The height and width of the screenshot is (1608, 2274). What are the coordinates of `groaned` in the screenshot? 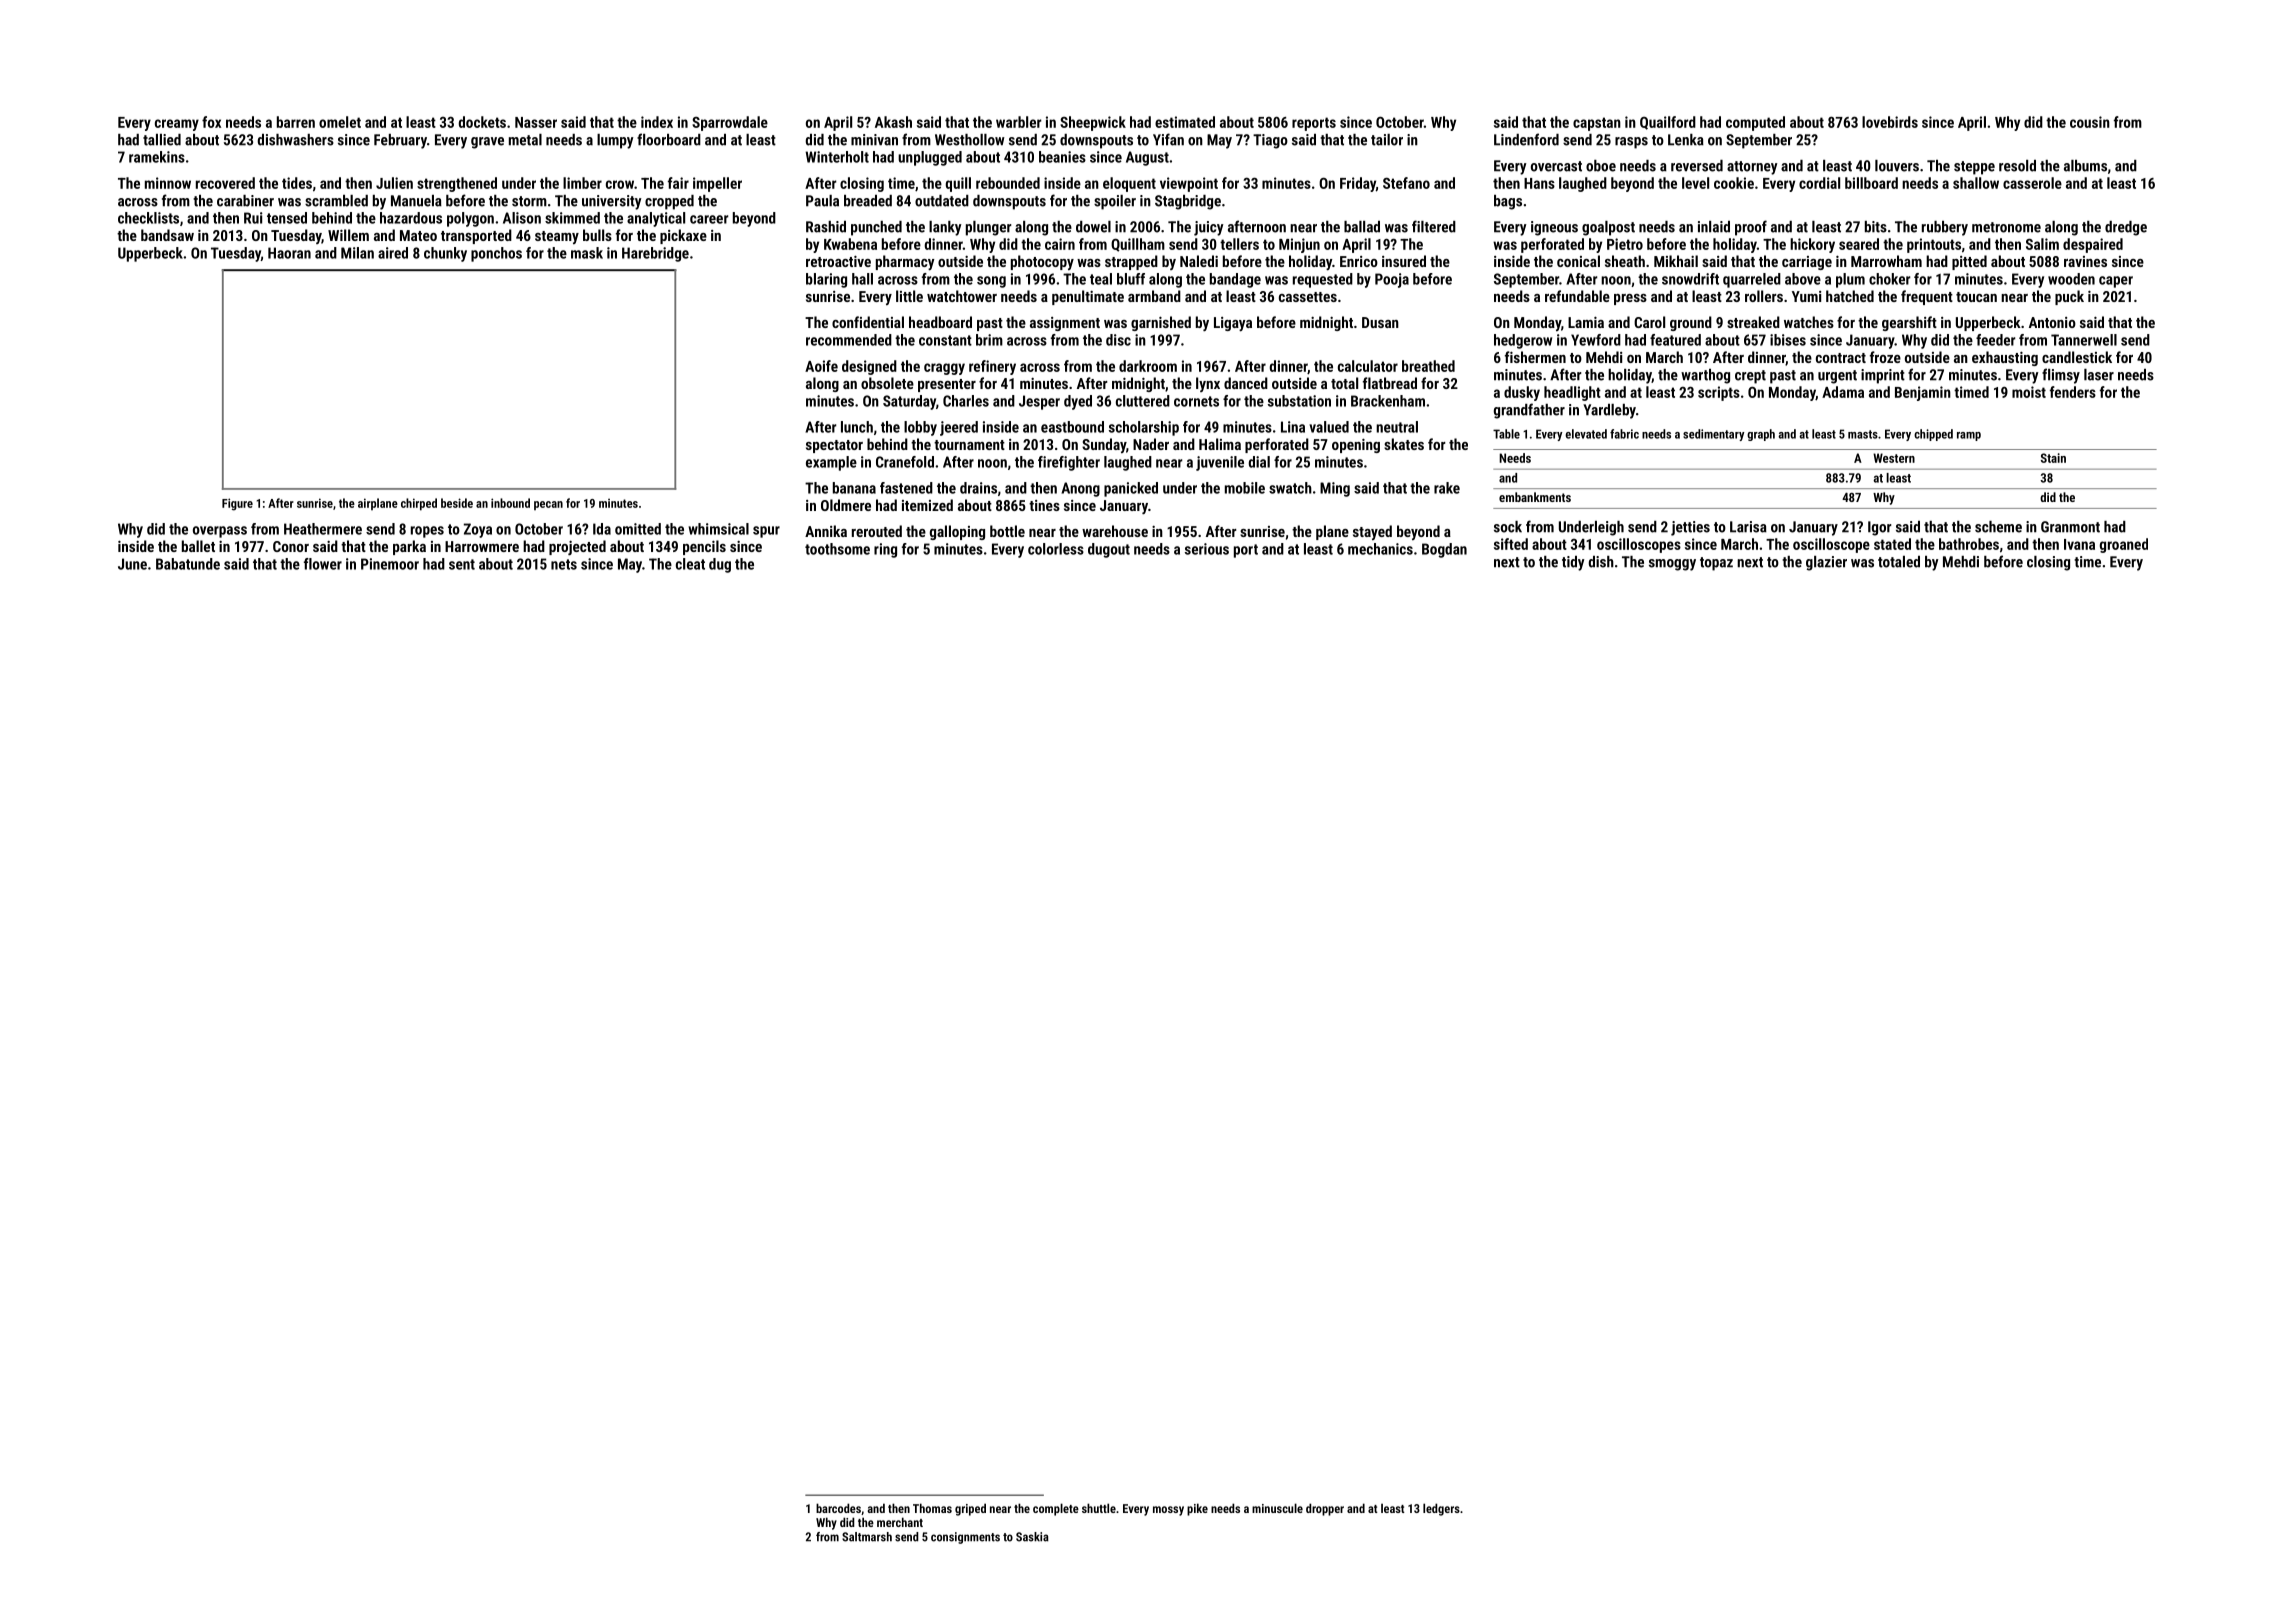 It's located at (2124, 545).
